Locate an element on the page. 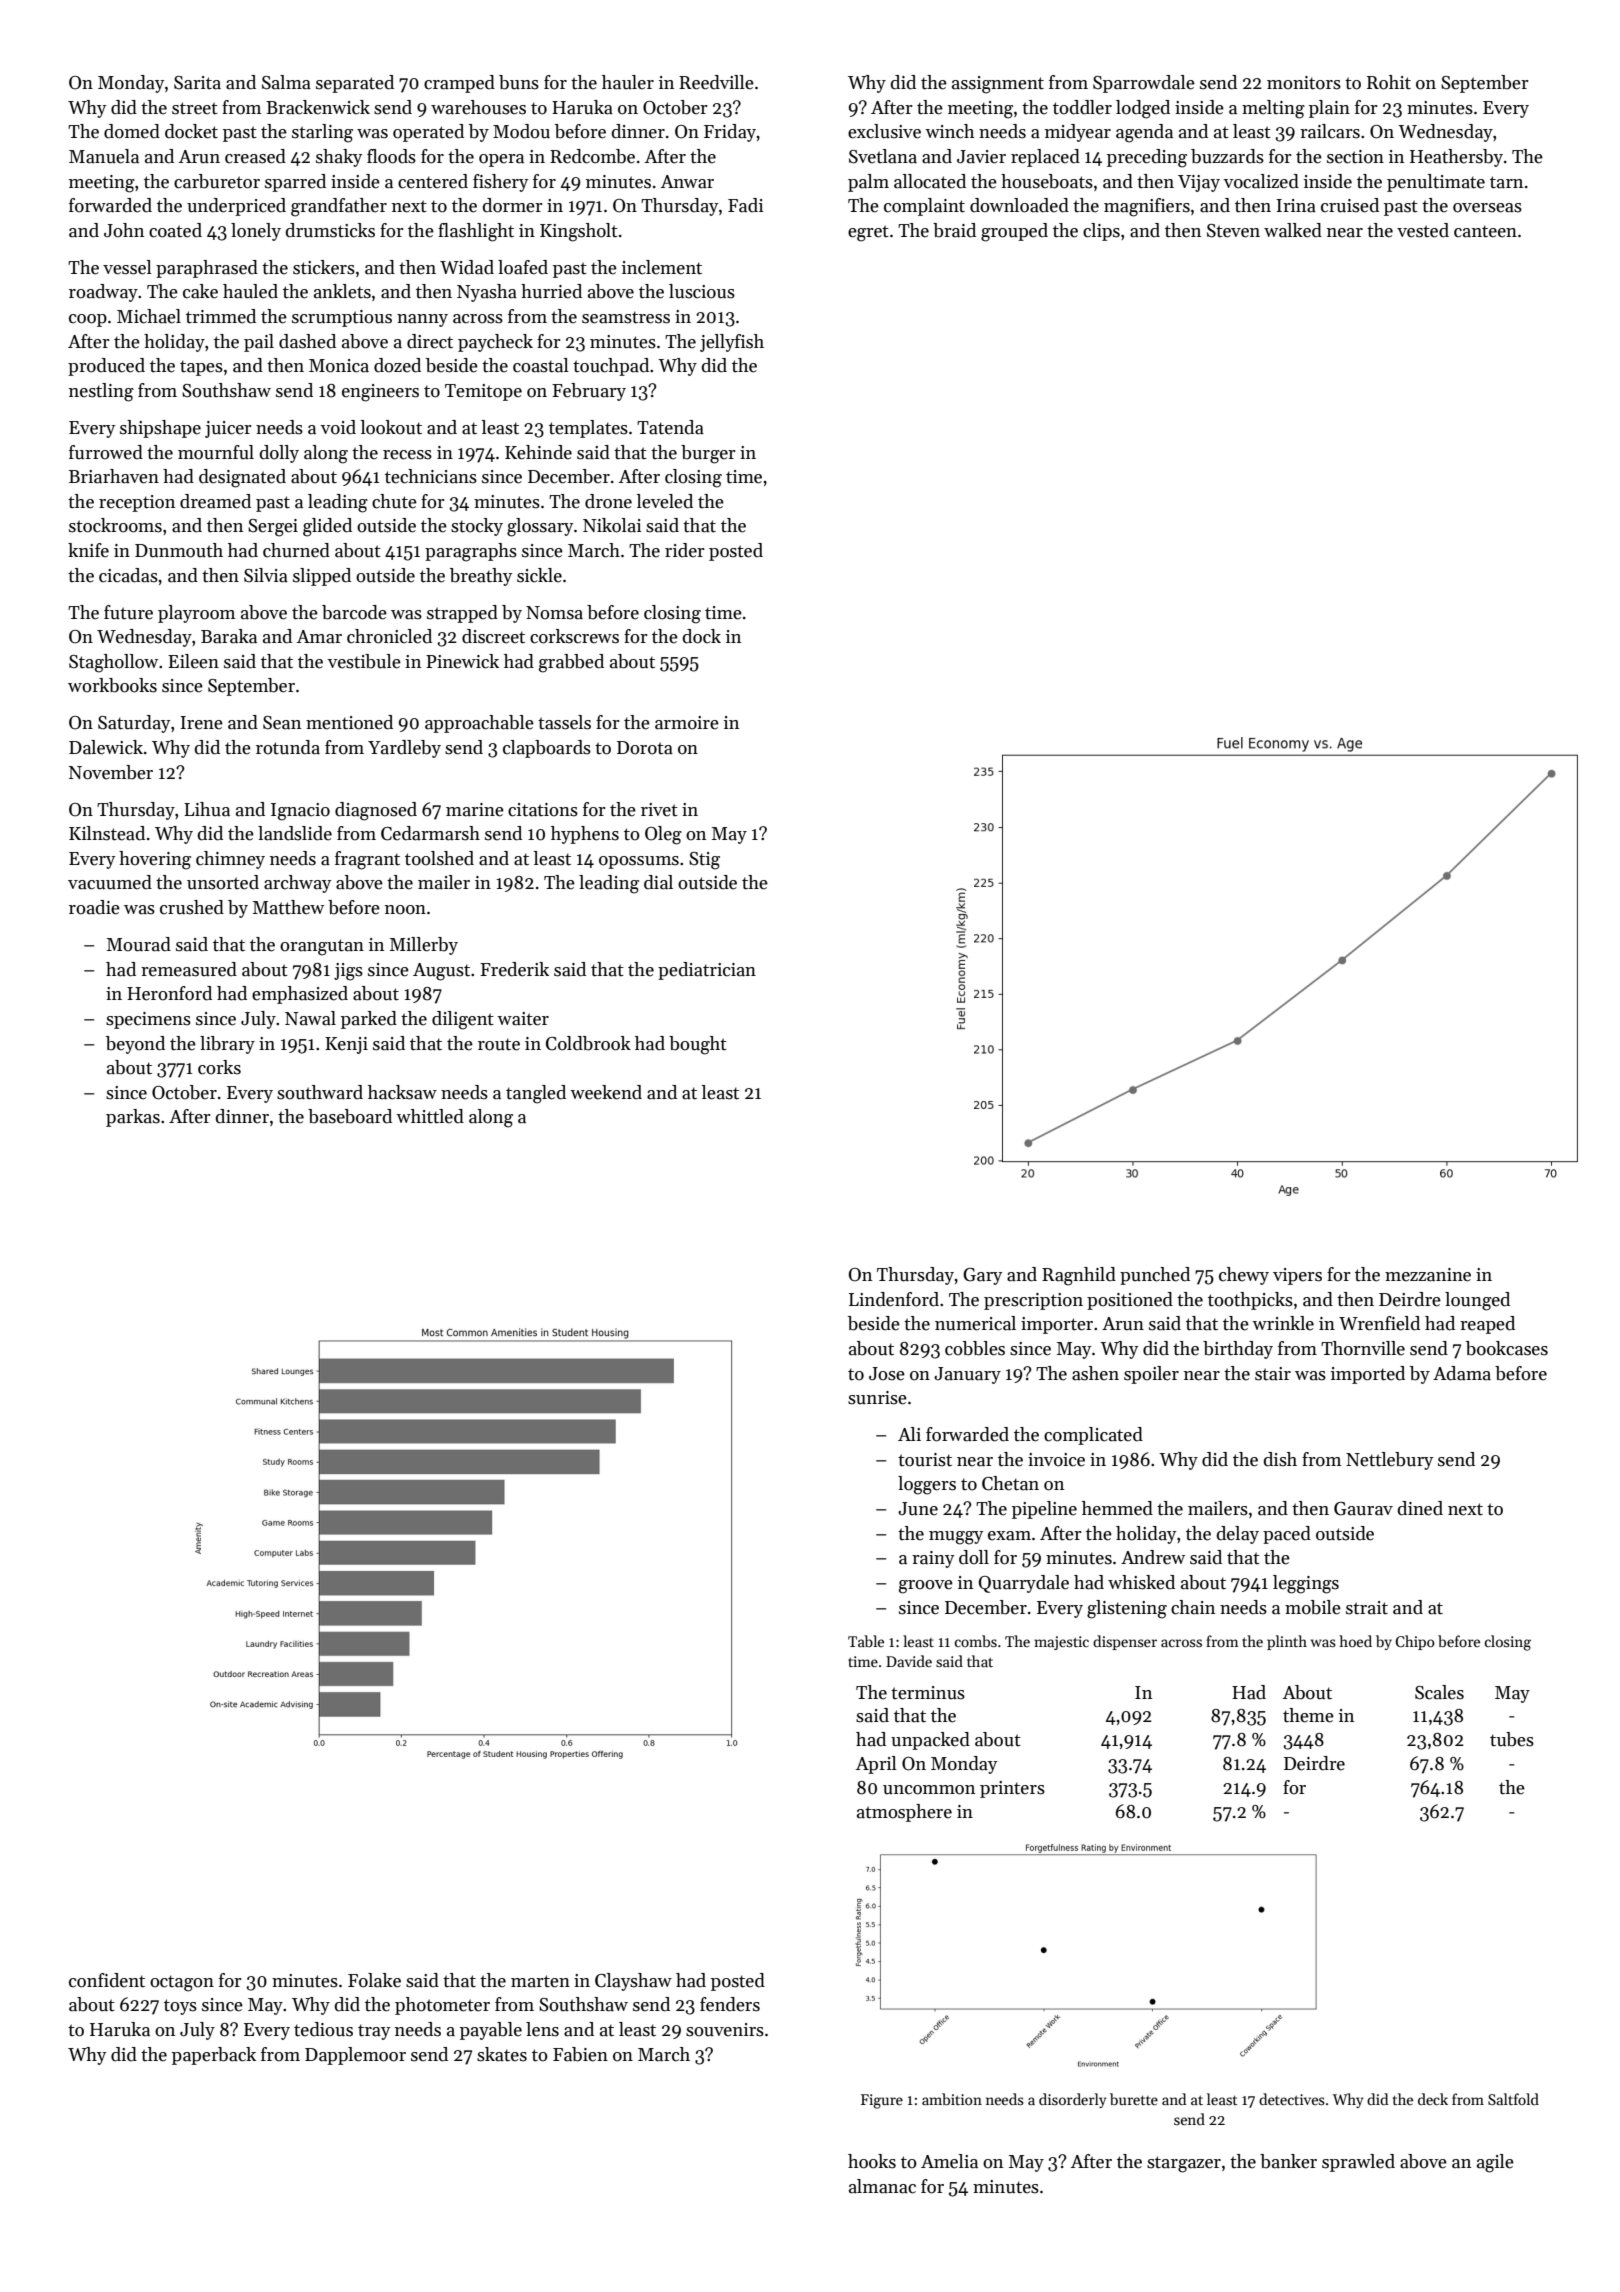  Clayshaw is located at coordinates (633, 1982).
